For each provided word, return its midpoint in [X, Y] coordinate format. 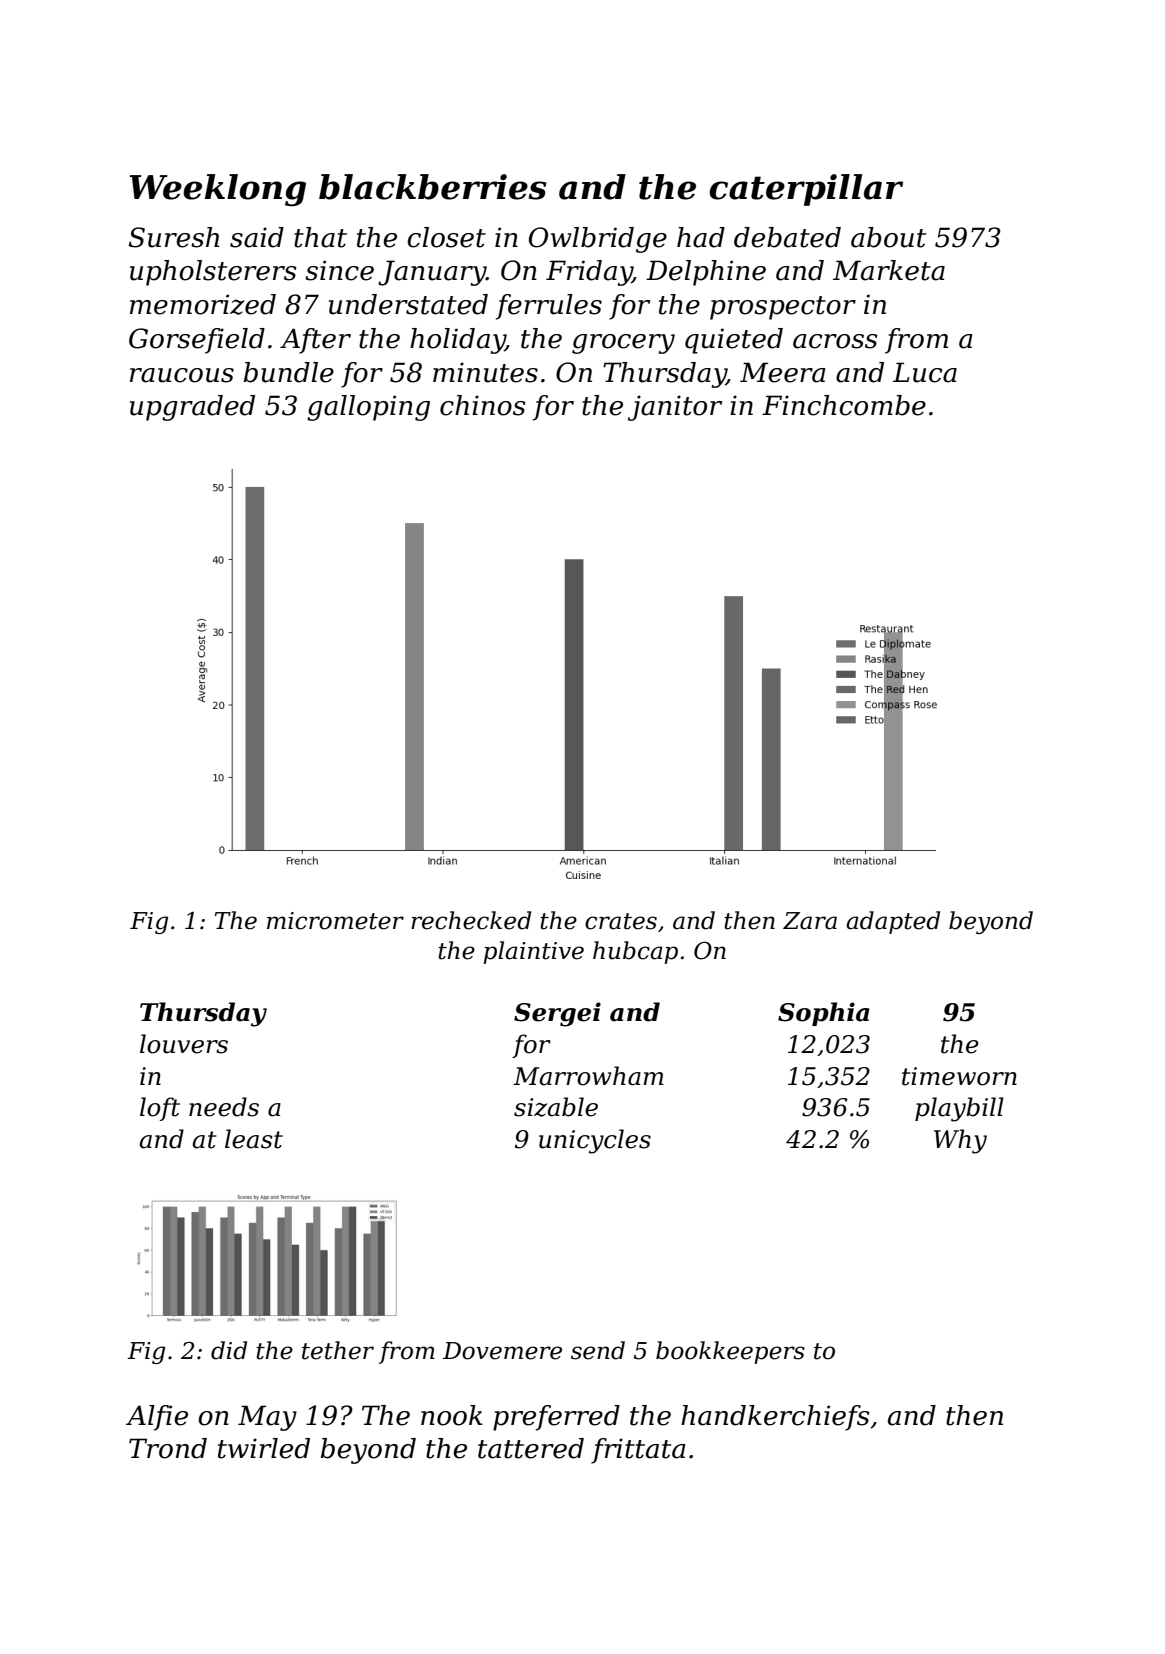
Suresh [174, 237]
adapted [893, 922]
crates [621, 921]
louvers [184, 1044]
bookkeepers [730, 1352]
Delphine [706, 273]
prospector [783, 308]
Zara [810, 921]
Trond [168, 1448]
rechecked [471, 920]
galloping [368, 408]
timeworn [959, 1076]
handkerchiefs [775, 1418]
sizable [556, 1107]
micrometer [335, 921]
